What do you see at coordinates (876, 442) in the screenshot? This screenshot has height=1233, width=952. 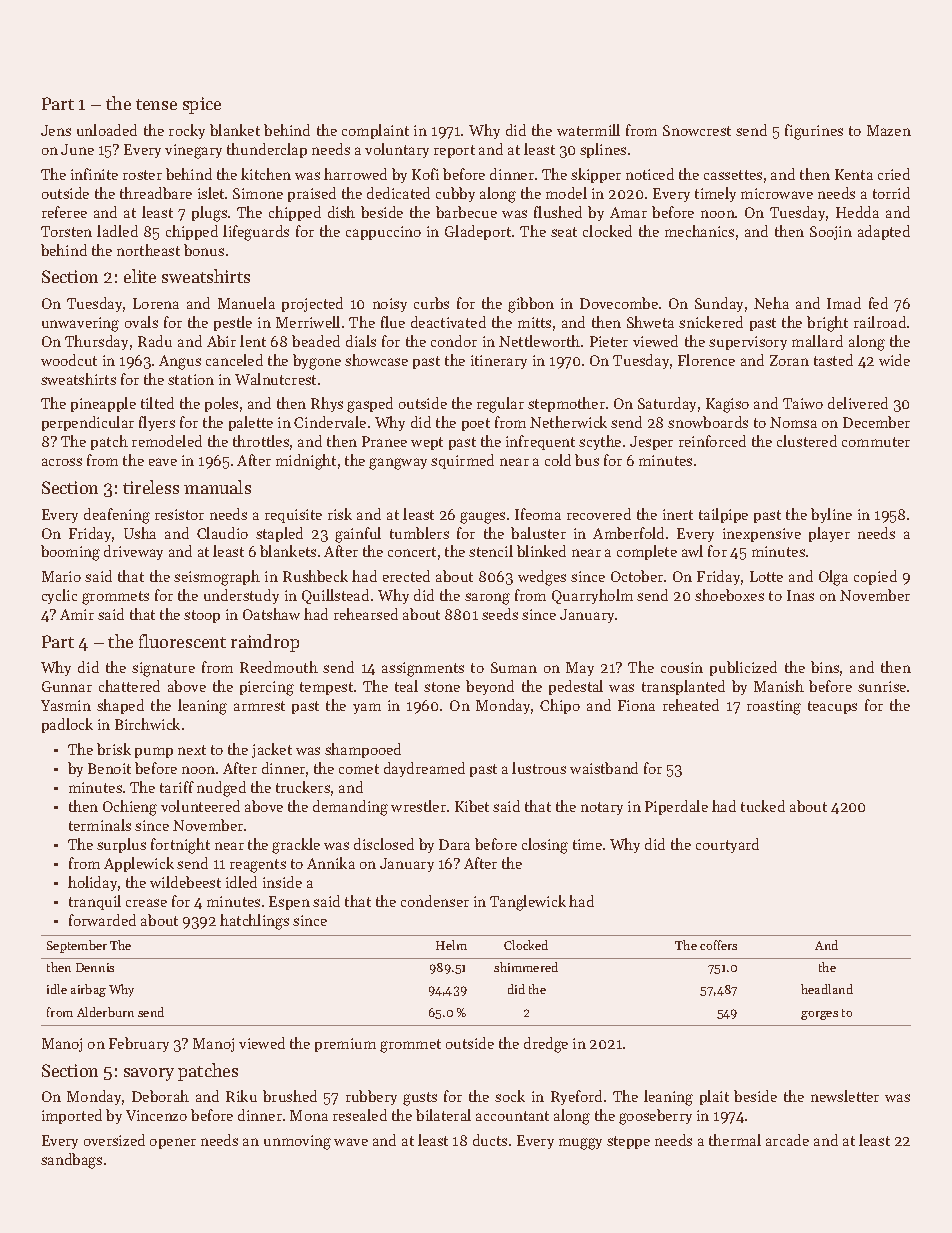 I see `commuter` at bounding box center [876, 442].
